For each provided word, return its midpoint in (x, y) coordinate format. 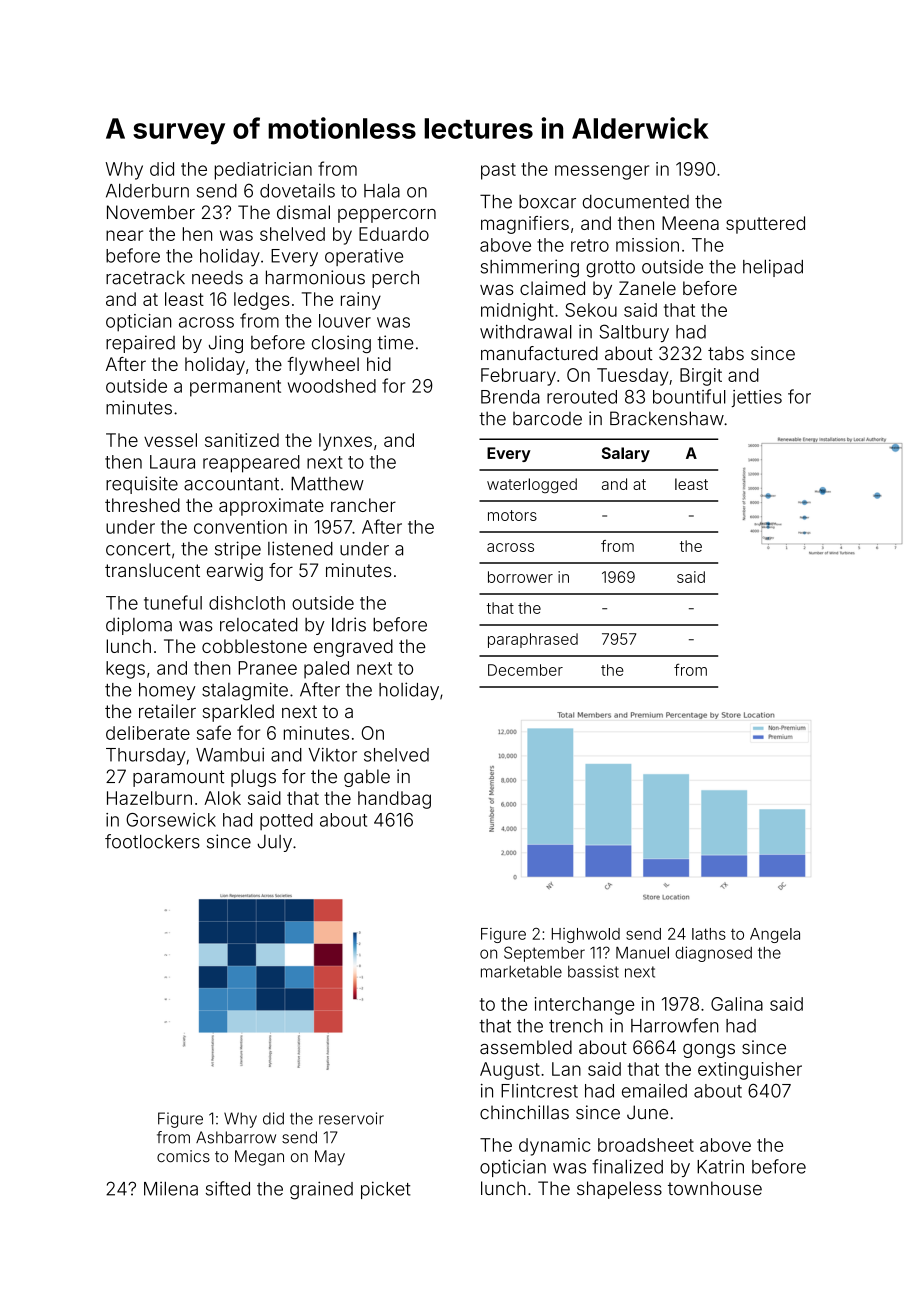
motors (512, 515)
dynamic (555, 1147)
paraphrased (533, 640)
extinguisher (750, 1071)
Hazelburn (149, 798)
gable (367, 778)
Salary (626, 454)
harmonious (315, 277)
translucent (152, 570)
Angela (775, 935)
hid (379, 364)
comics (183, 1156)
